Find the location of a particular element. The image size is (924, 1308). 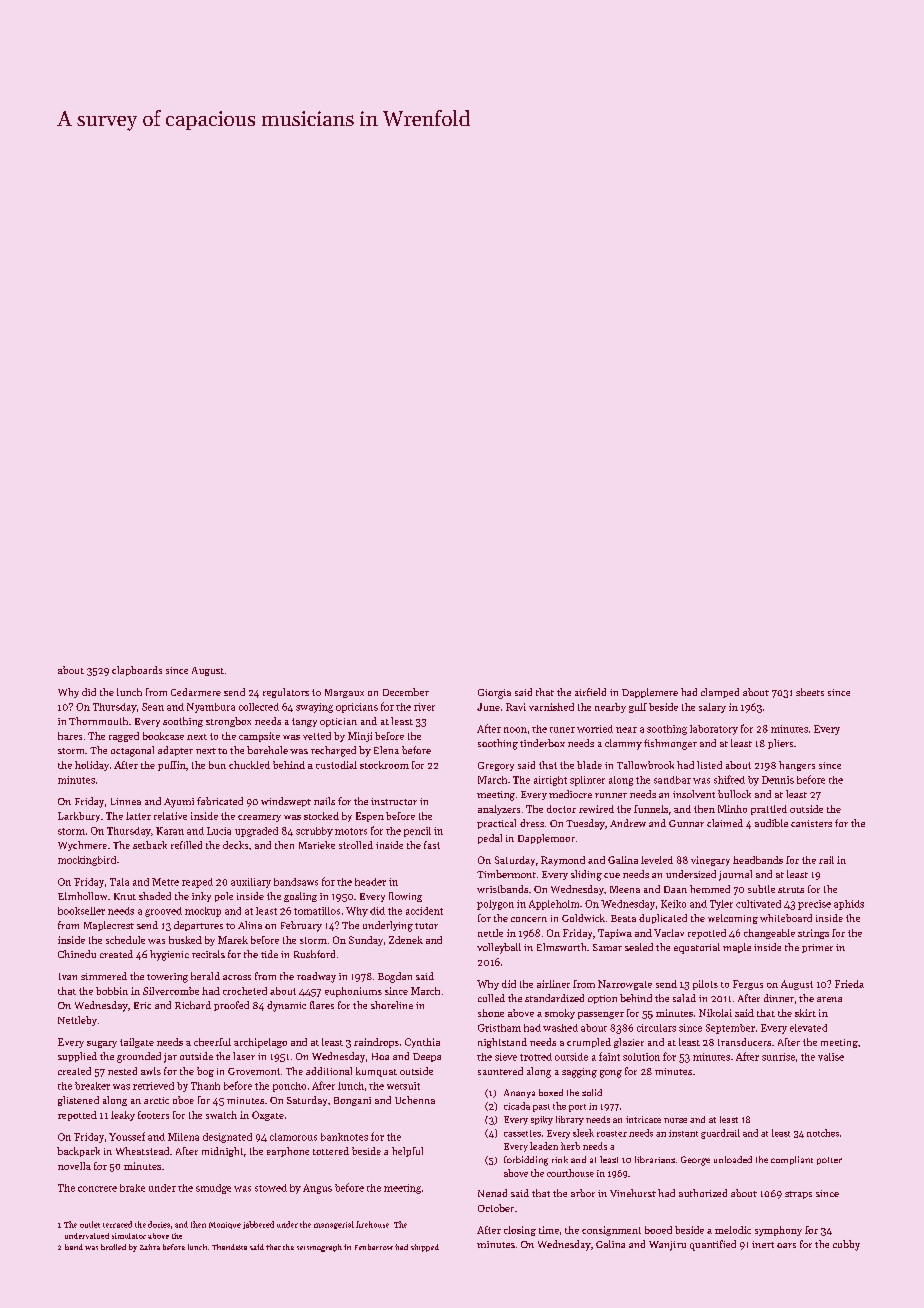

shoreline is located at coordinates (392, 1005).
